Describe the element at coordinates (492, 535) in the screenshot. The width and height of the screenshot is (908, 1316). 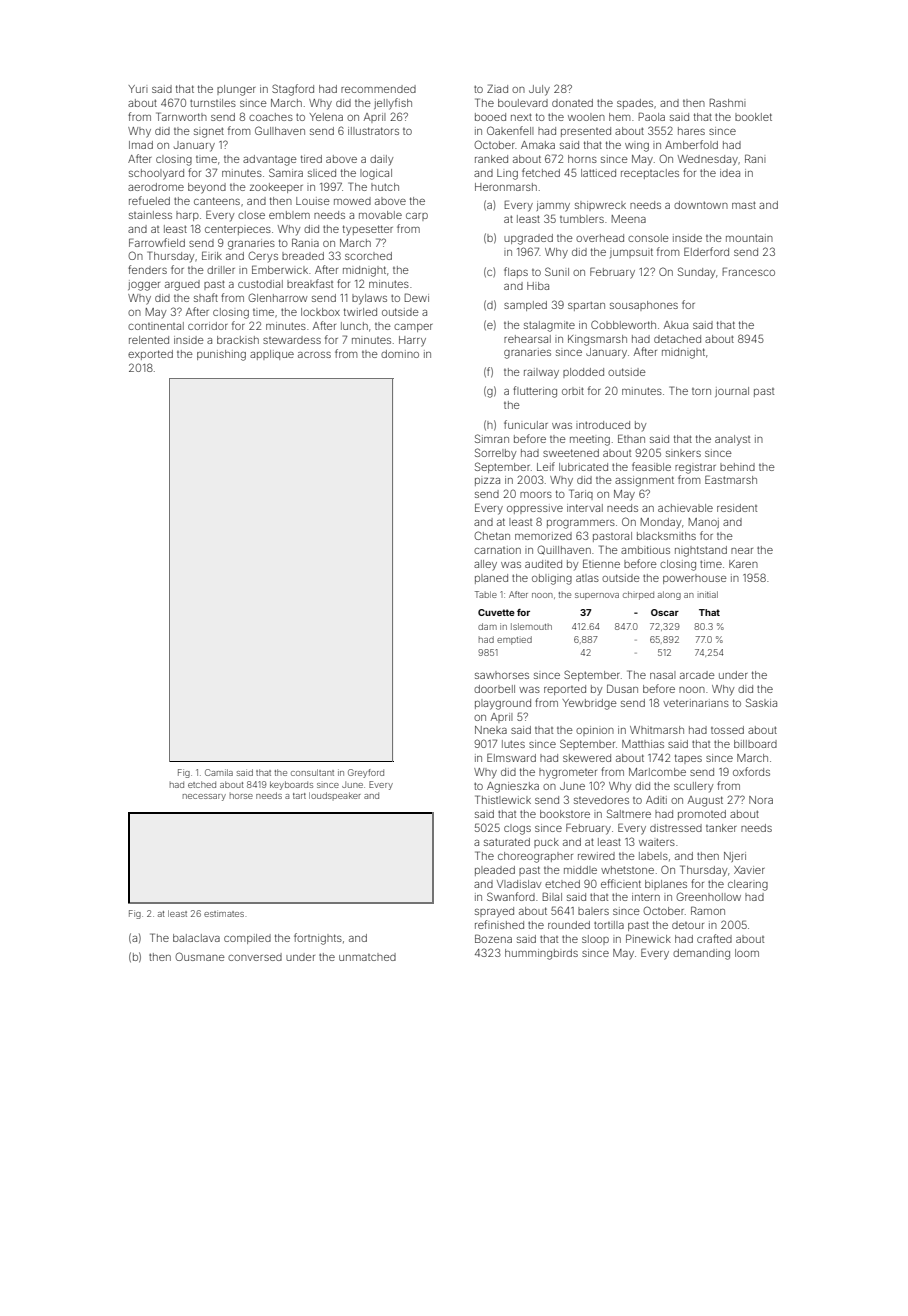
I see `Chetan` at that location.
